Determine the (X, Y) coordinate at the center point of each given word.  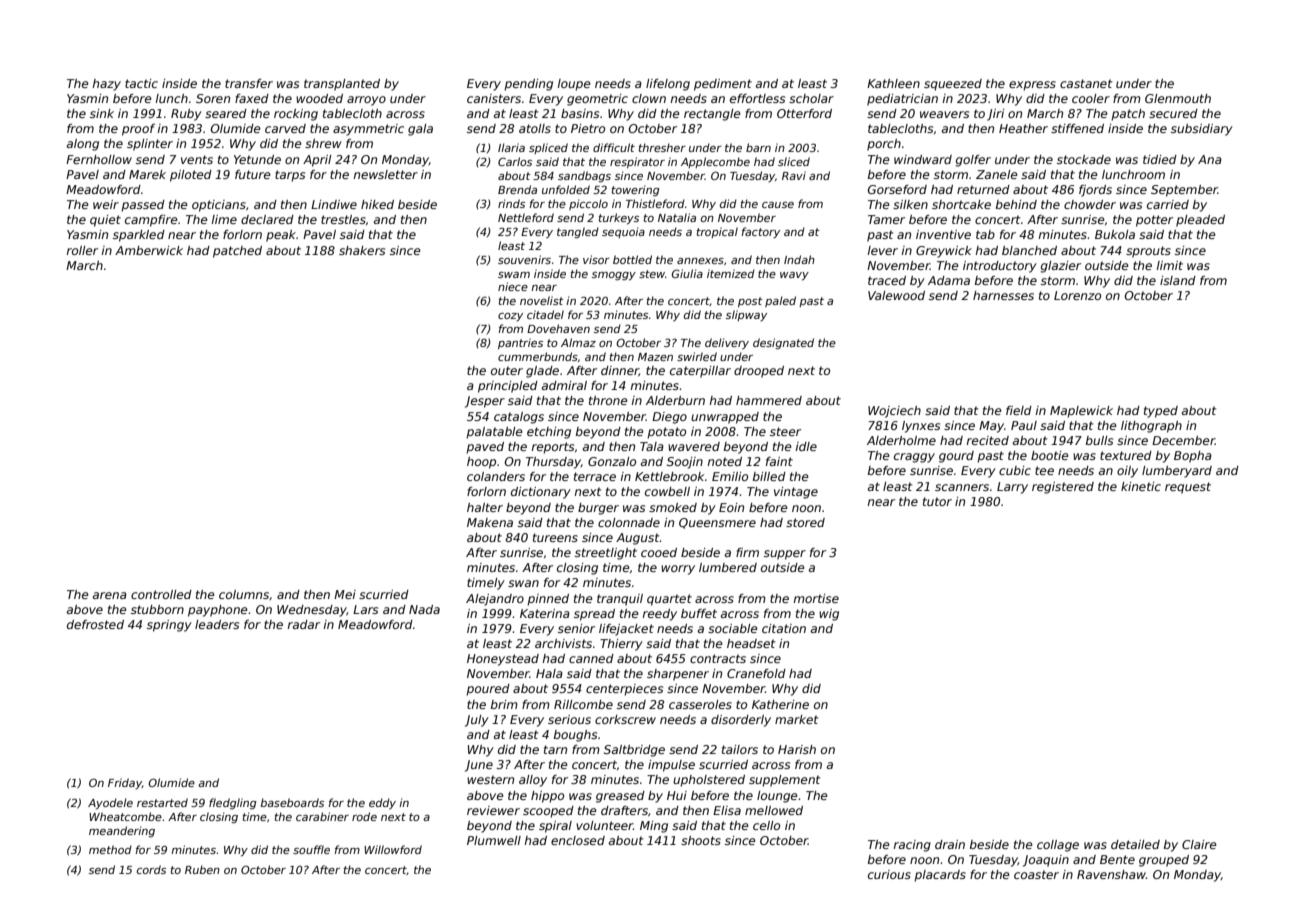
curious (889, 874)
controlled (161, 594)
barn (758, 147)
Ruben (202, 869)
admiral (564, 385)
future (253, 174)
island (1178, 280)
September (1184, 191)
